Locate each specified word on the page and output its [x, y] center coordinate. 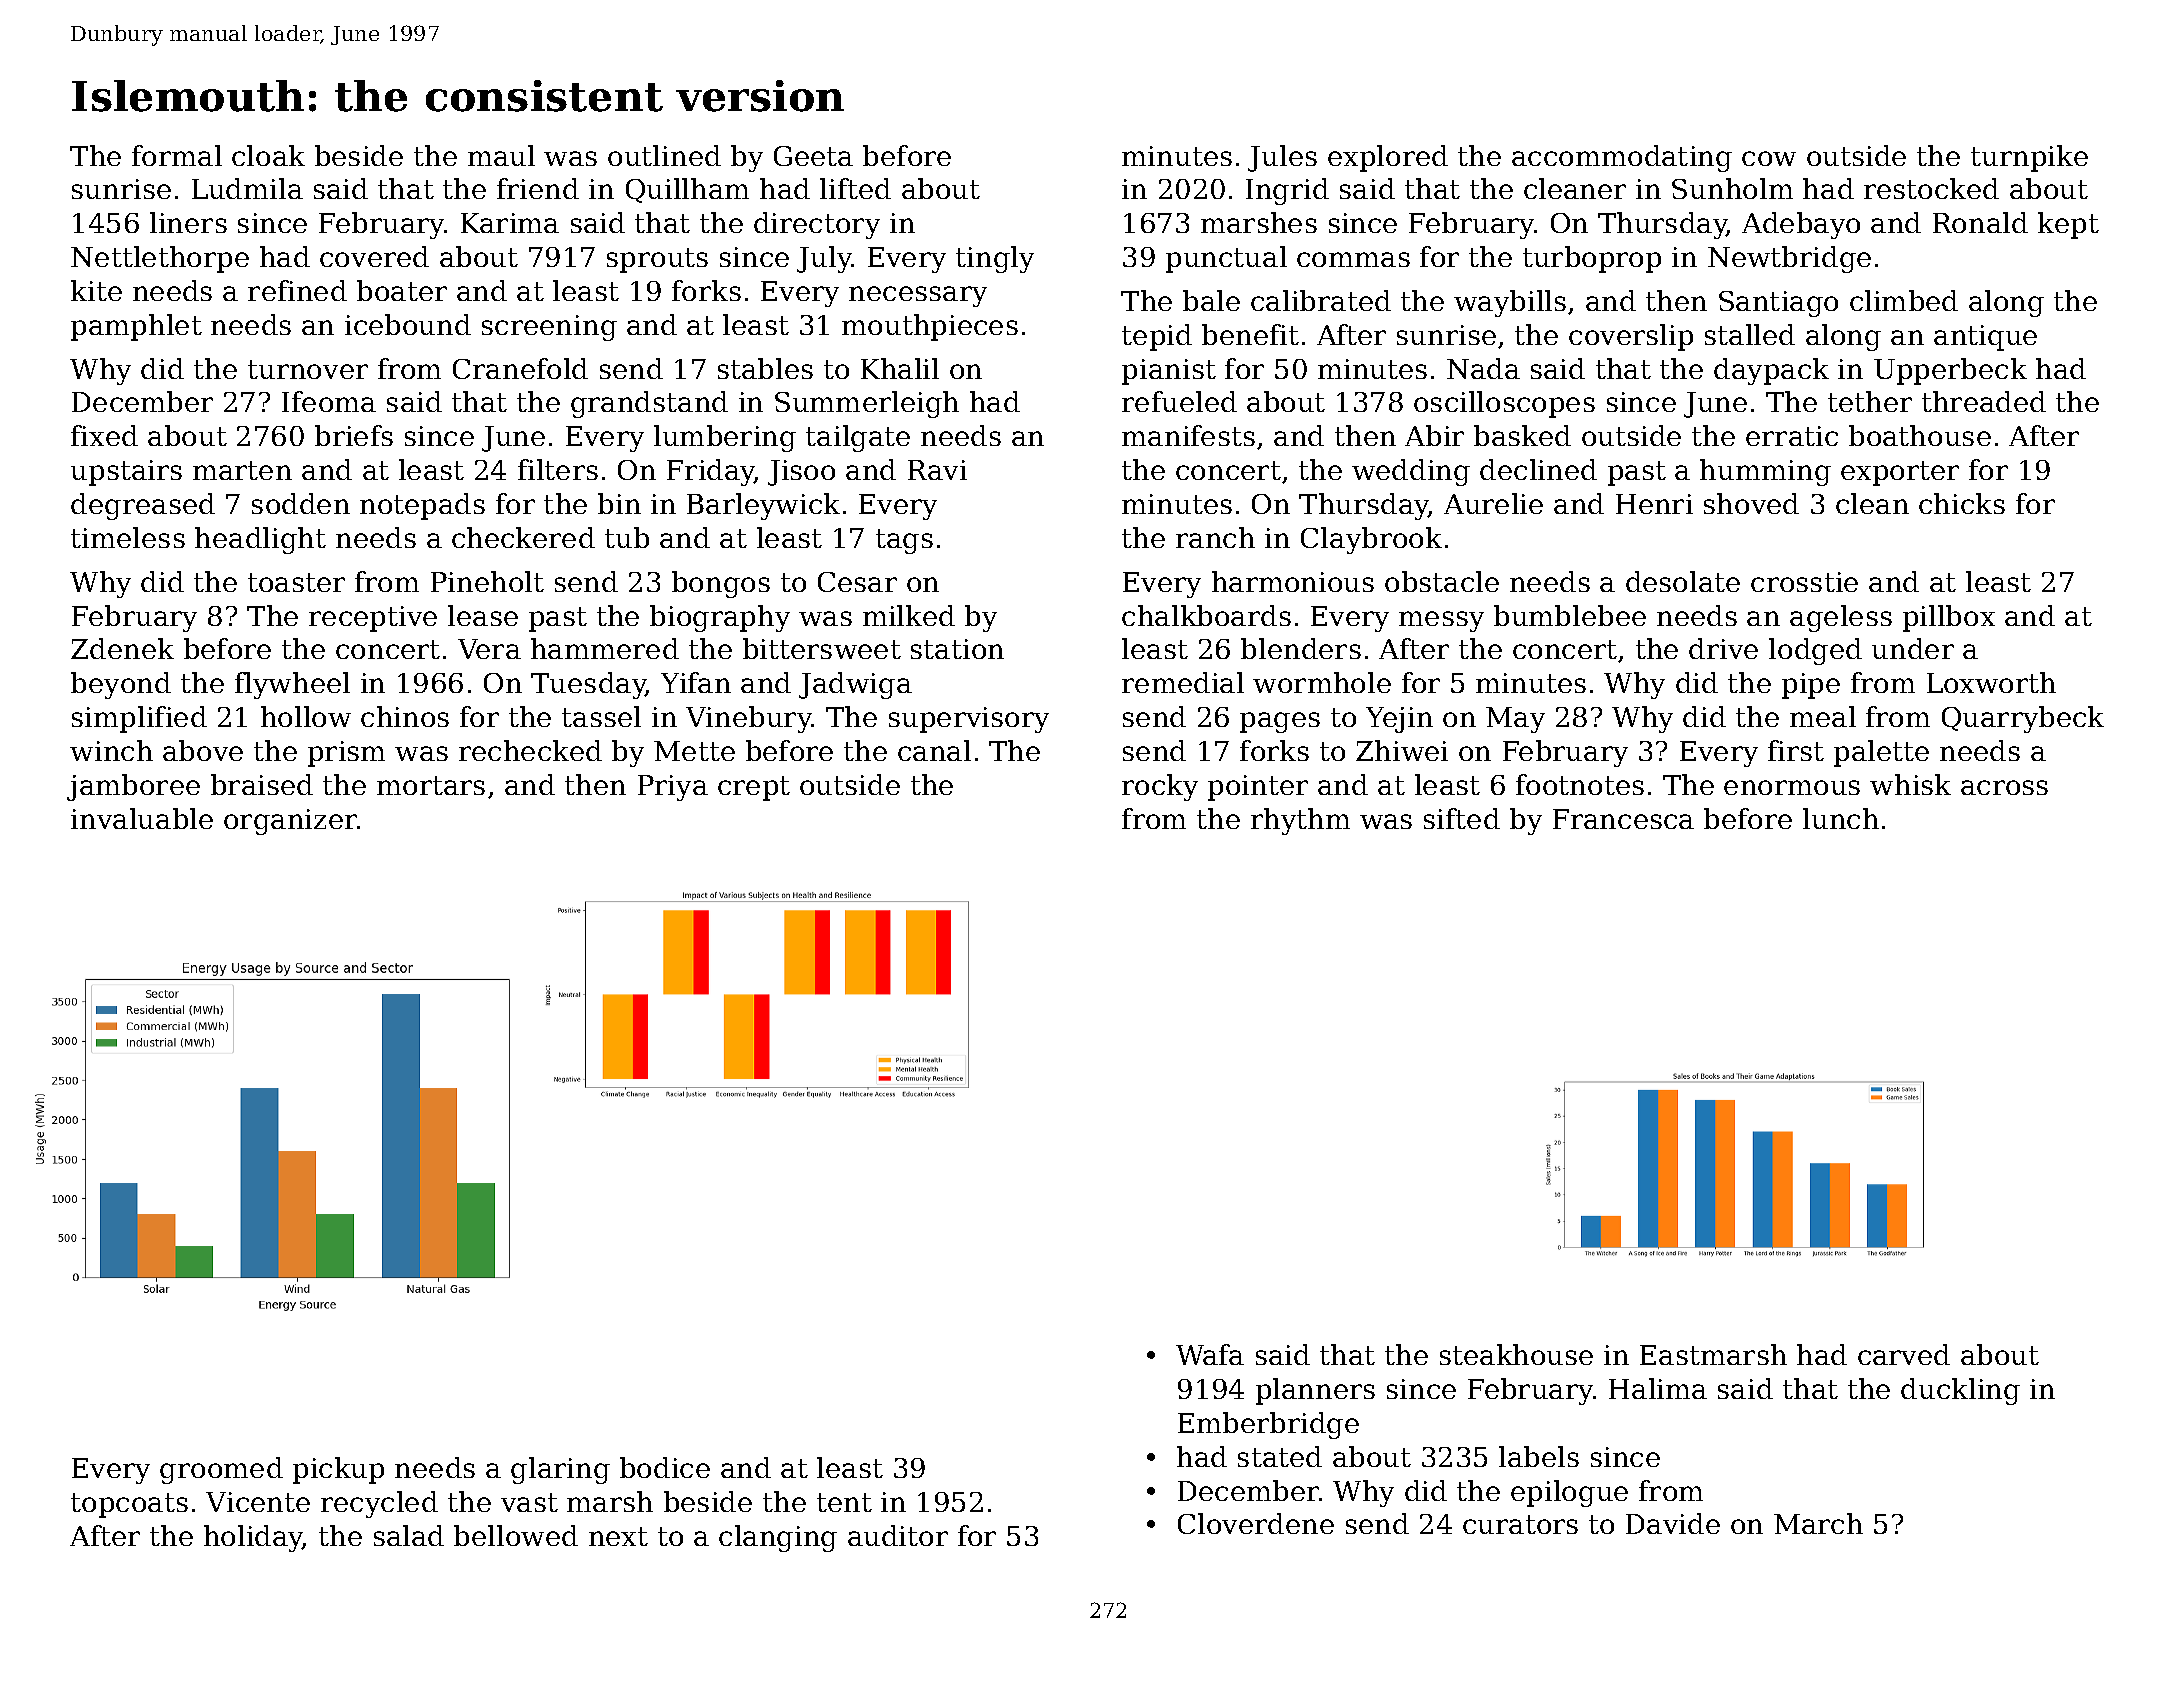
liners [188, 222]
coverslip [1631, 337]
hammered [605, 648]
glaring [560, 1470]
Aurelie [1493, 503]
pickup [338, 1470]
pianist [1169, 372]
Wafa [1210, 1354]
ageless [1841, 618]
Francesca [1623, 819]
